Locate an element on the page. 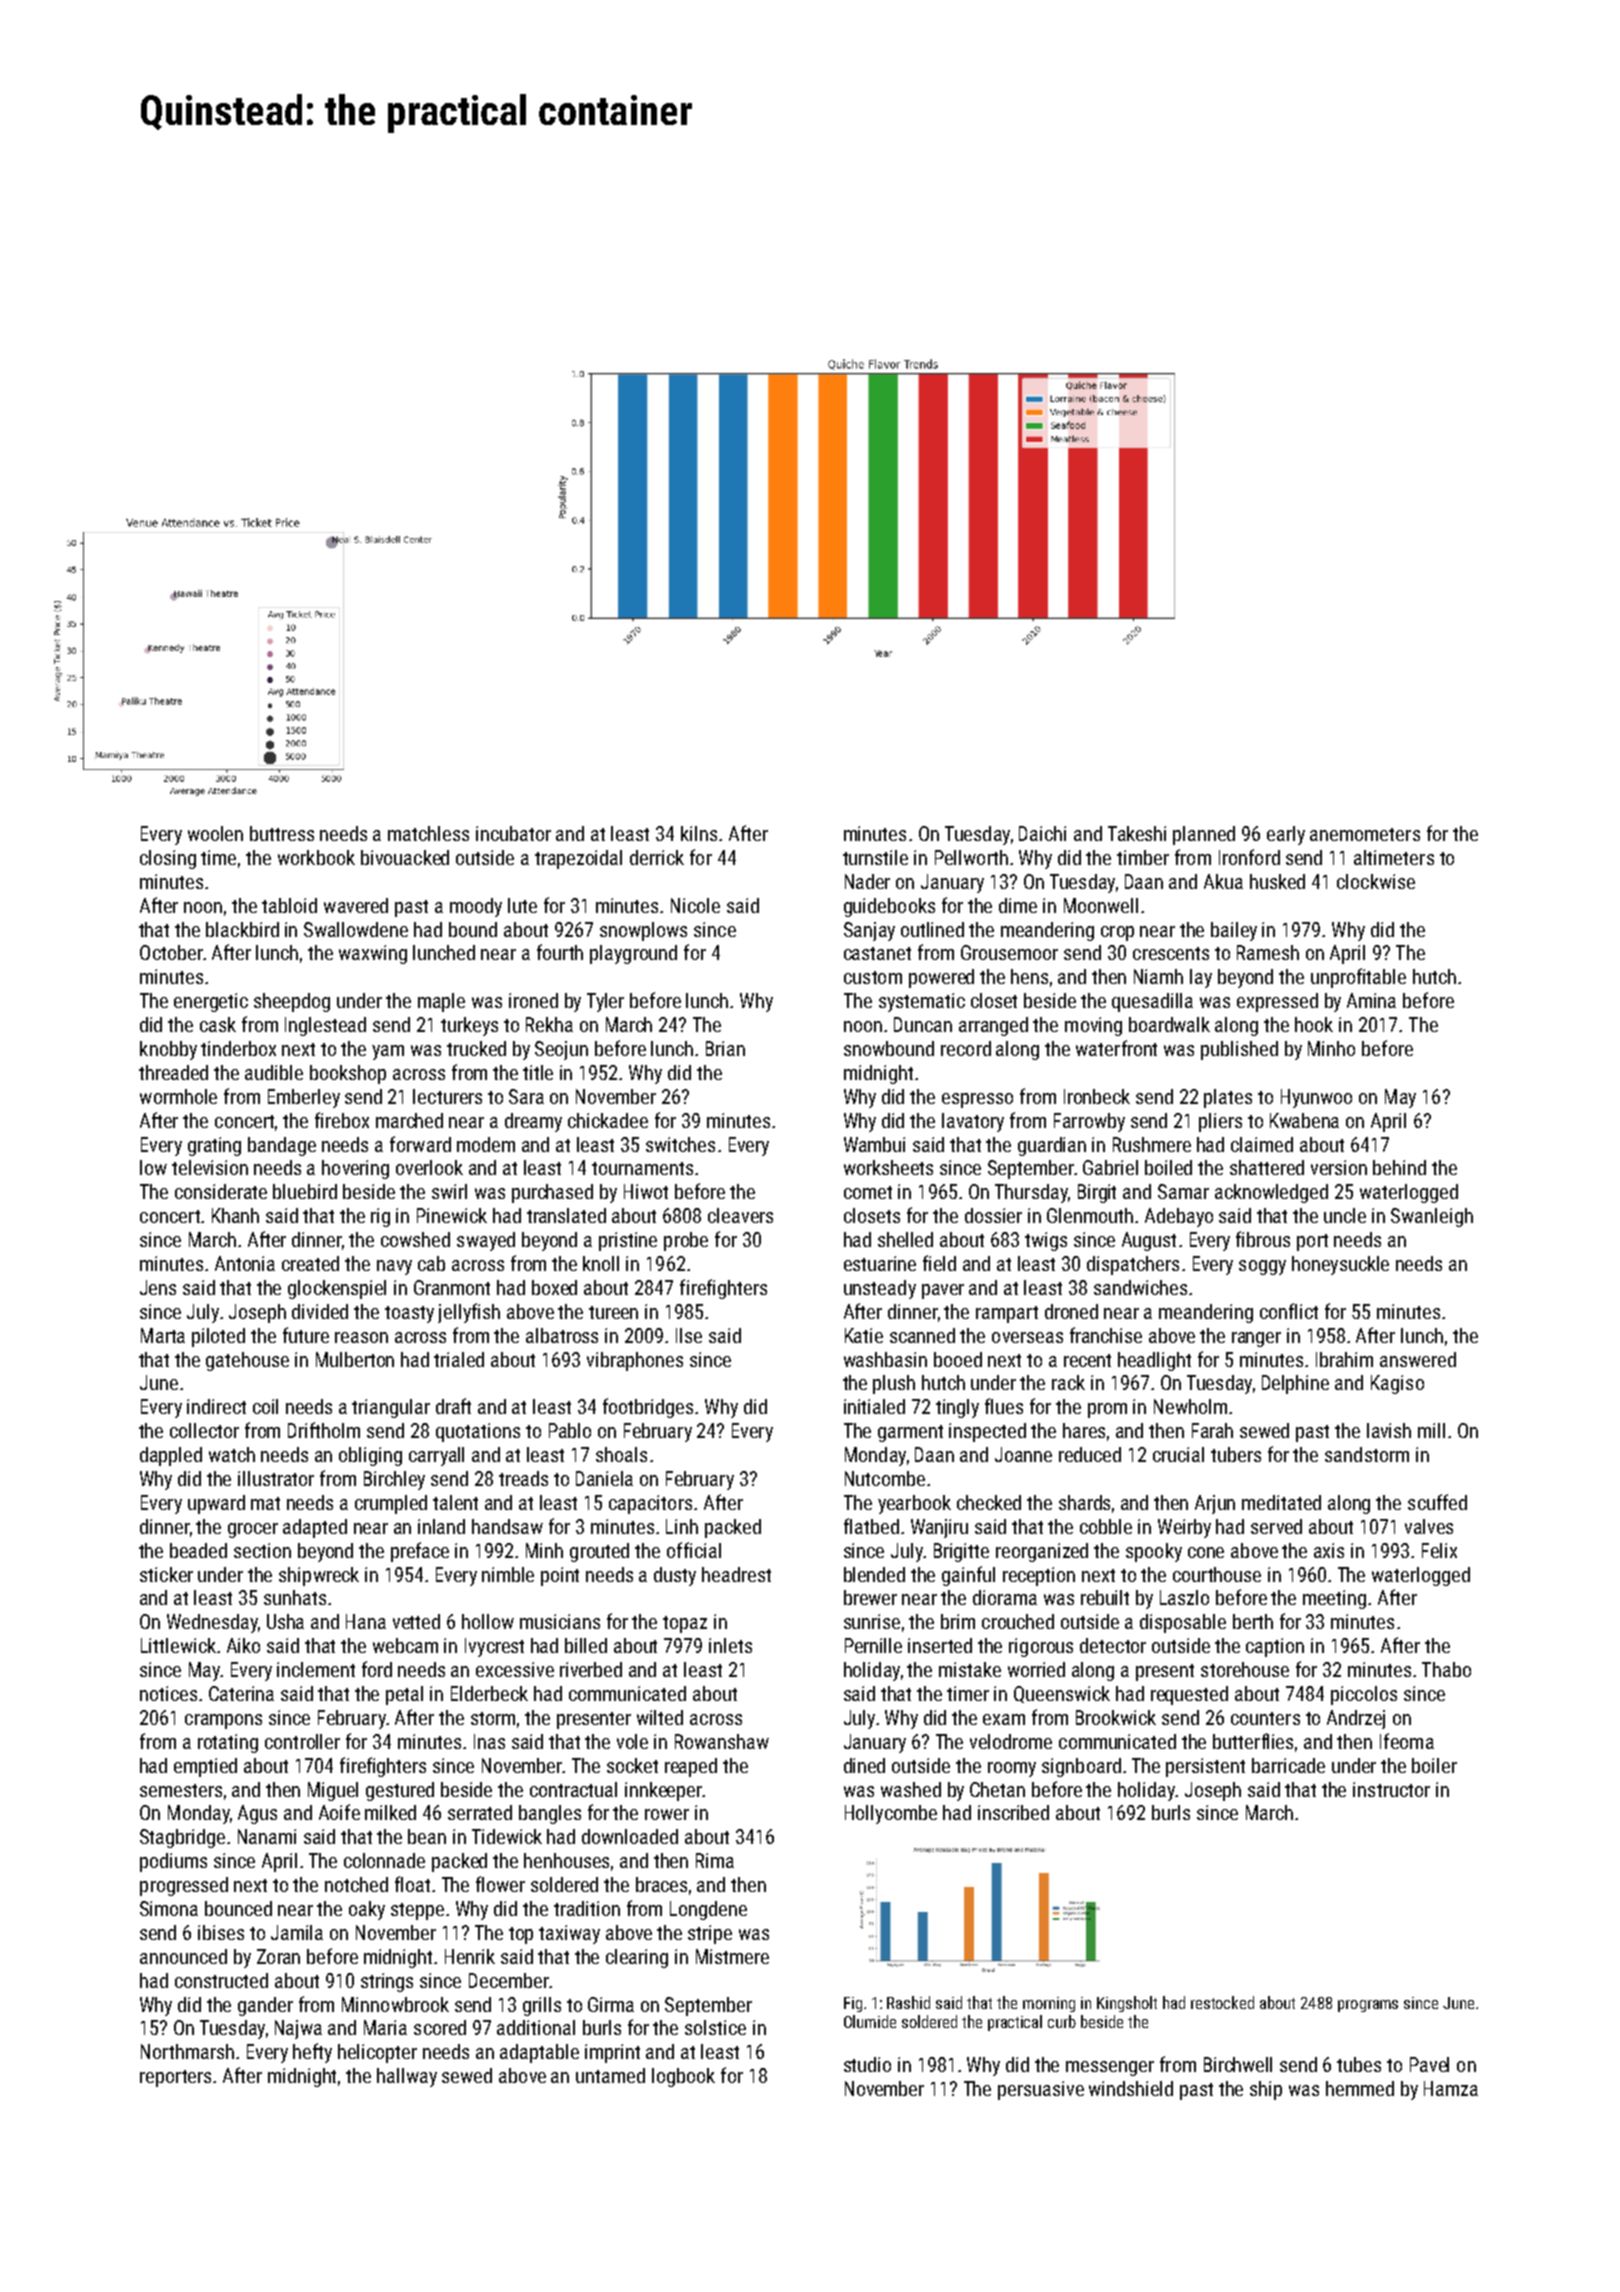 The image size is (1620, 2292). dined is located at coordinates (864, 1765).
